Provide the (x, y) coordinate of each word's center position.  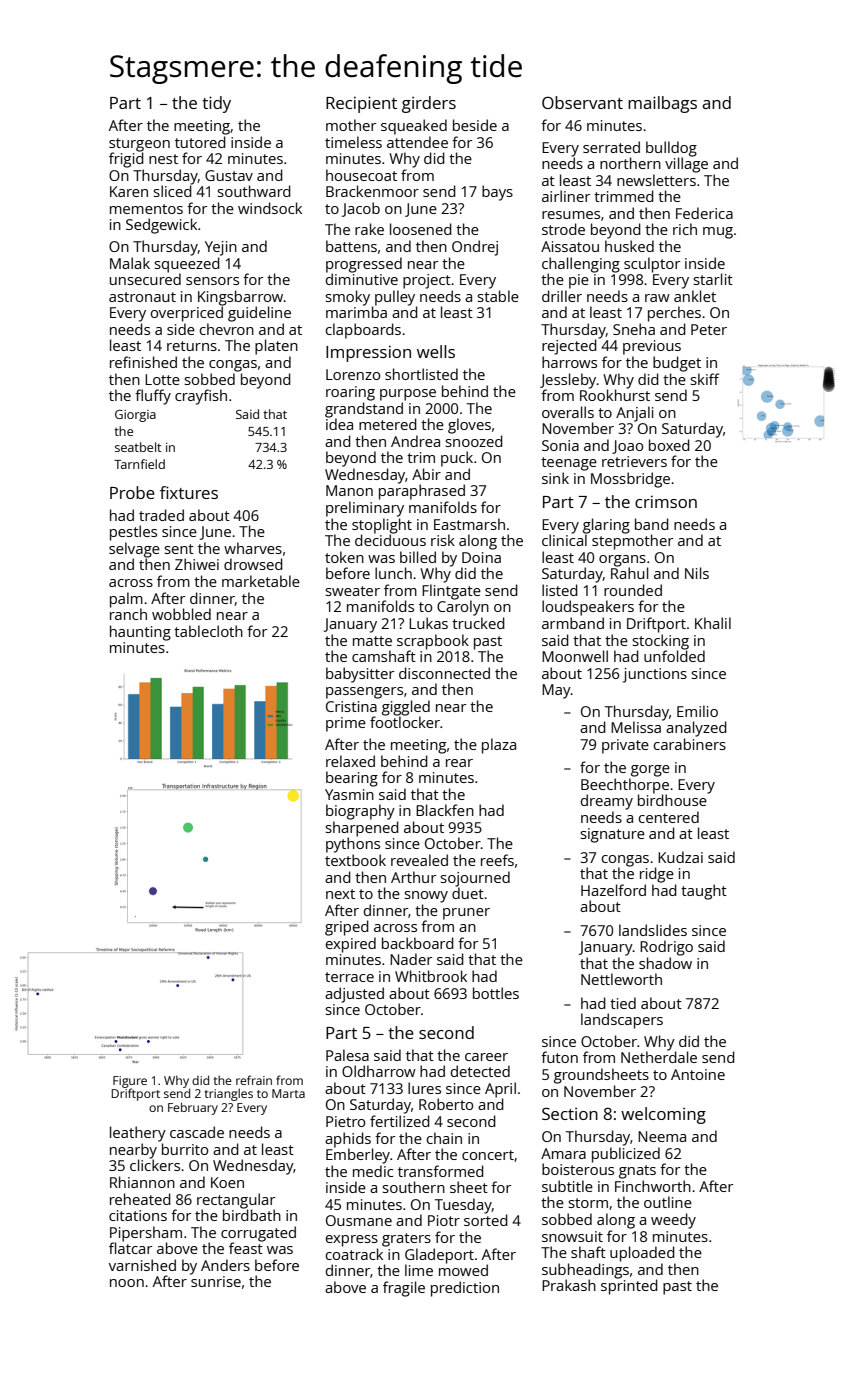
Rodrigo (666, 948)
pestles (133, 533)
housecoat (361, 175)
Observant (582, 102)
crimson (666, 501)
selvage (134, 550)
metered (388, 424)
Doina (481, 557)
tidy (216, 104)
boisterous (578, 1169)
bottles (496, 993)
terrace (349, 977)
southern (414, 1187)
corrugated (258, 1234)
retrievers (634, 461)
